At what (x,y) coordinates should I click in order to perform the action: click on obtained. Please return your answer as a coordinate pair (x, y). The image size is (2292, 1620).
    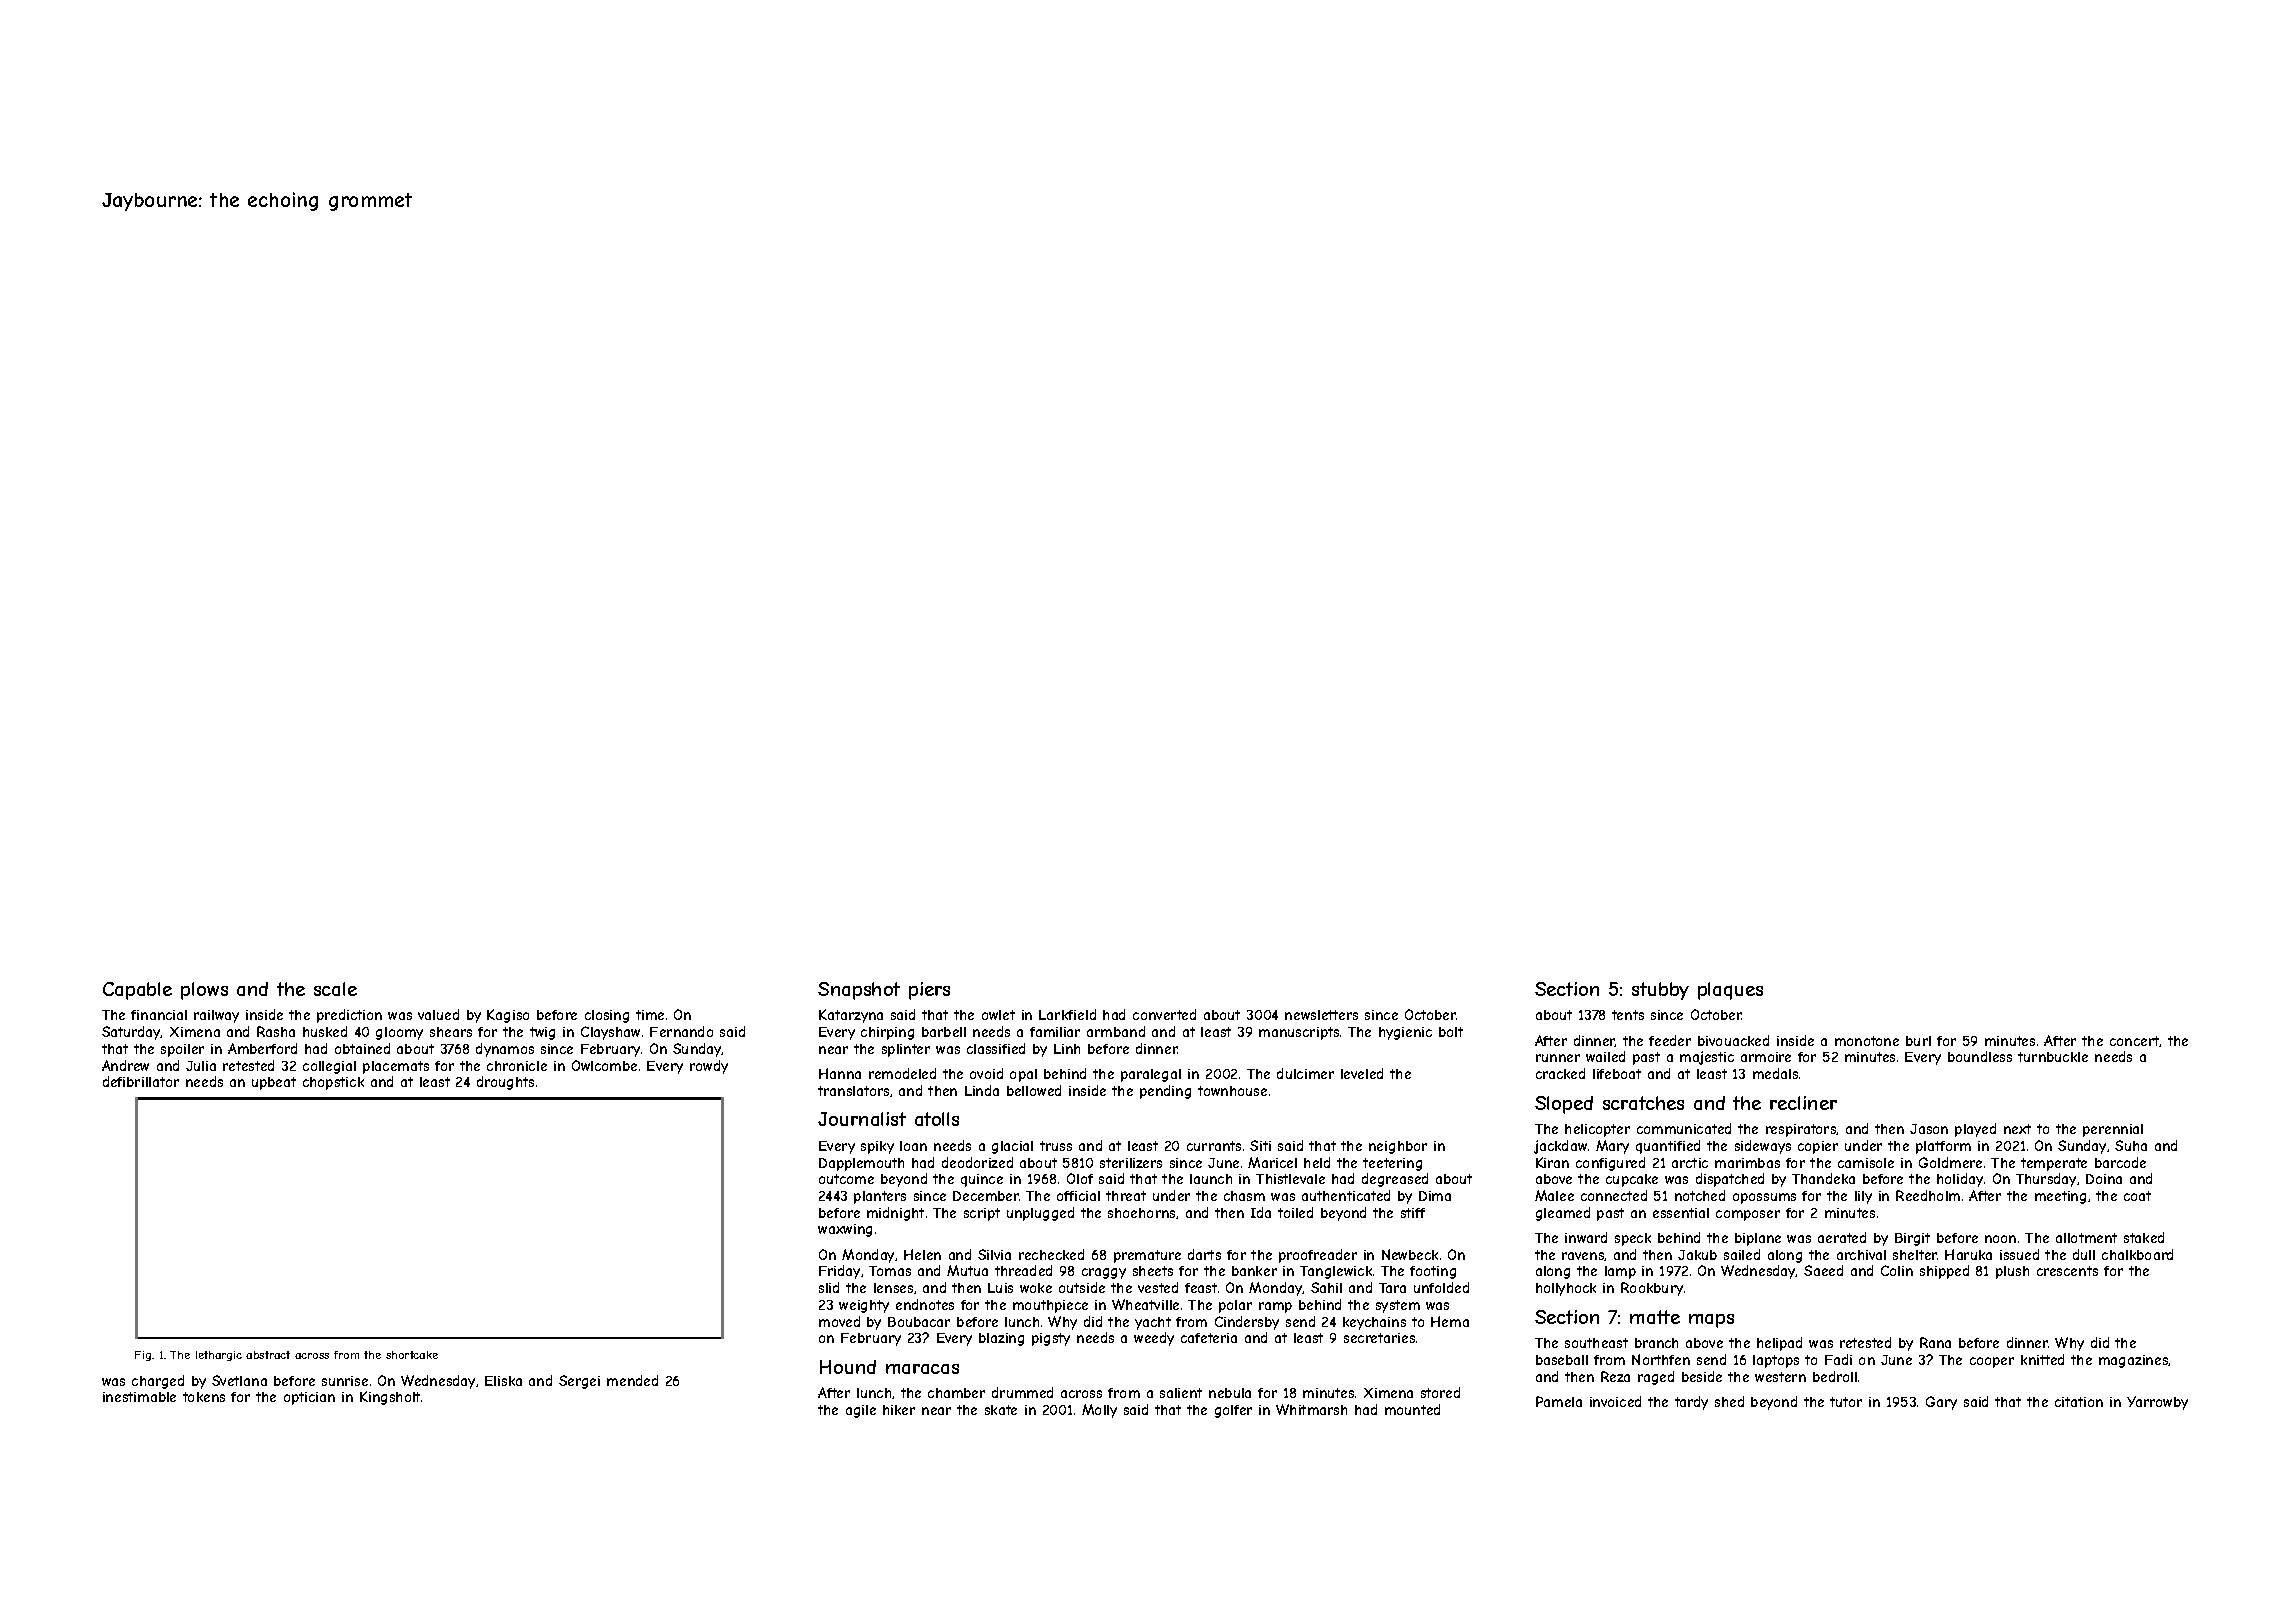
    Looking at the image, I should click on (362, 1048).
